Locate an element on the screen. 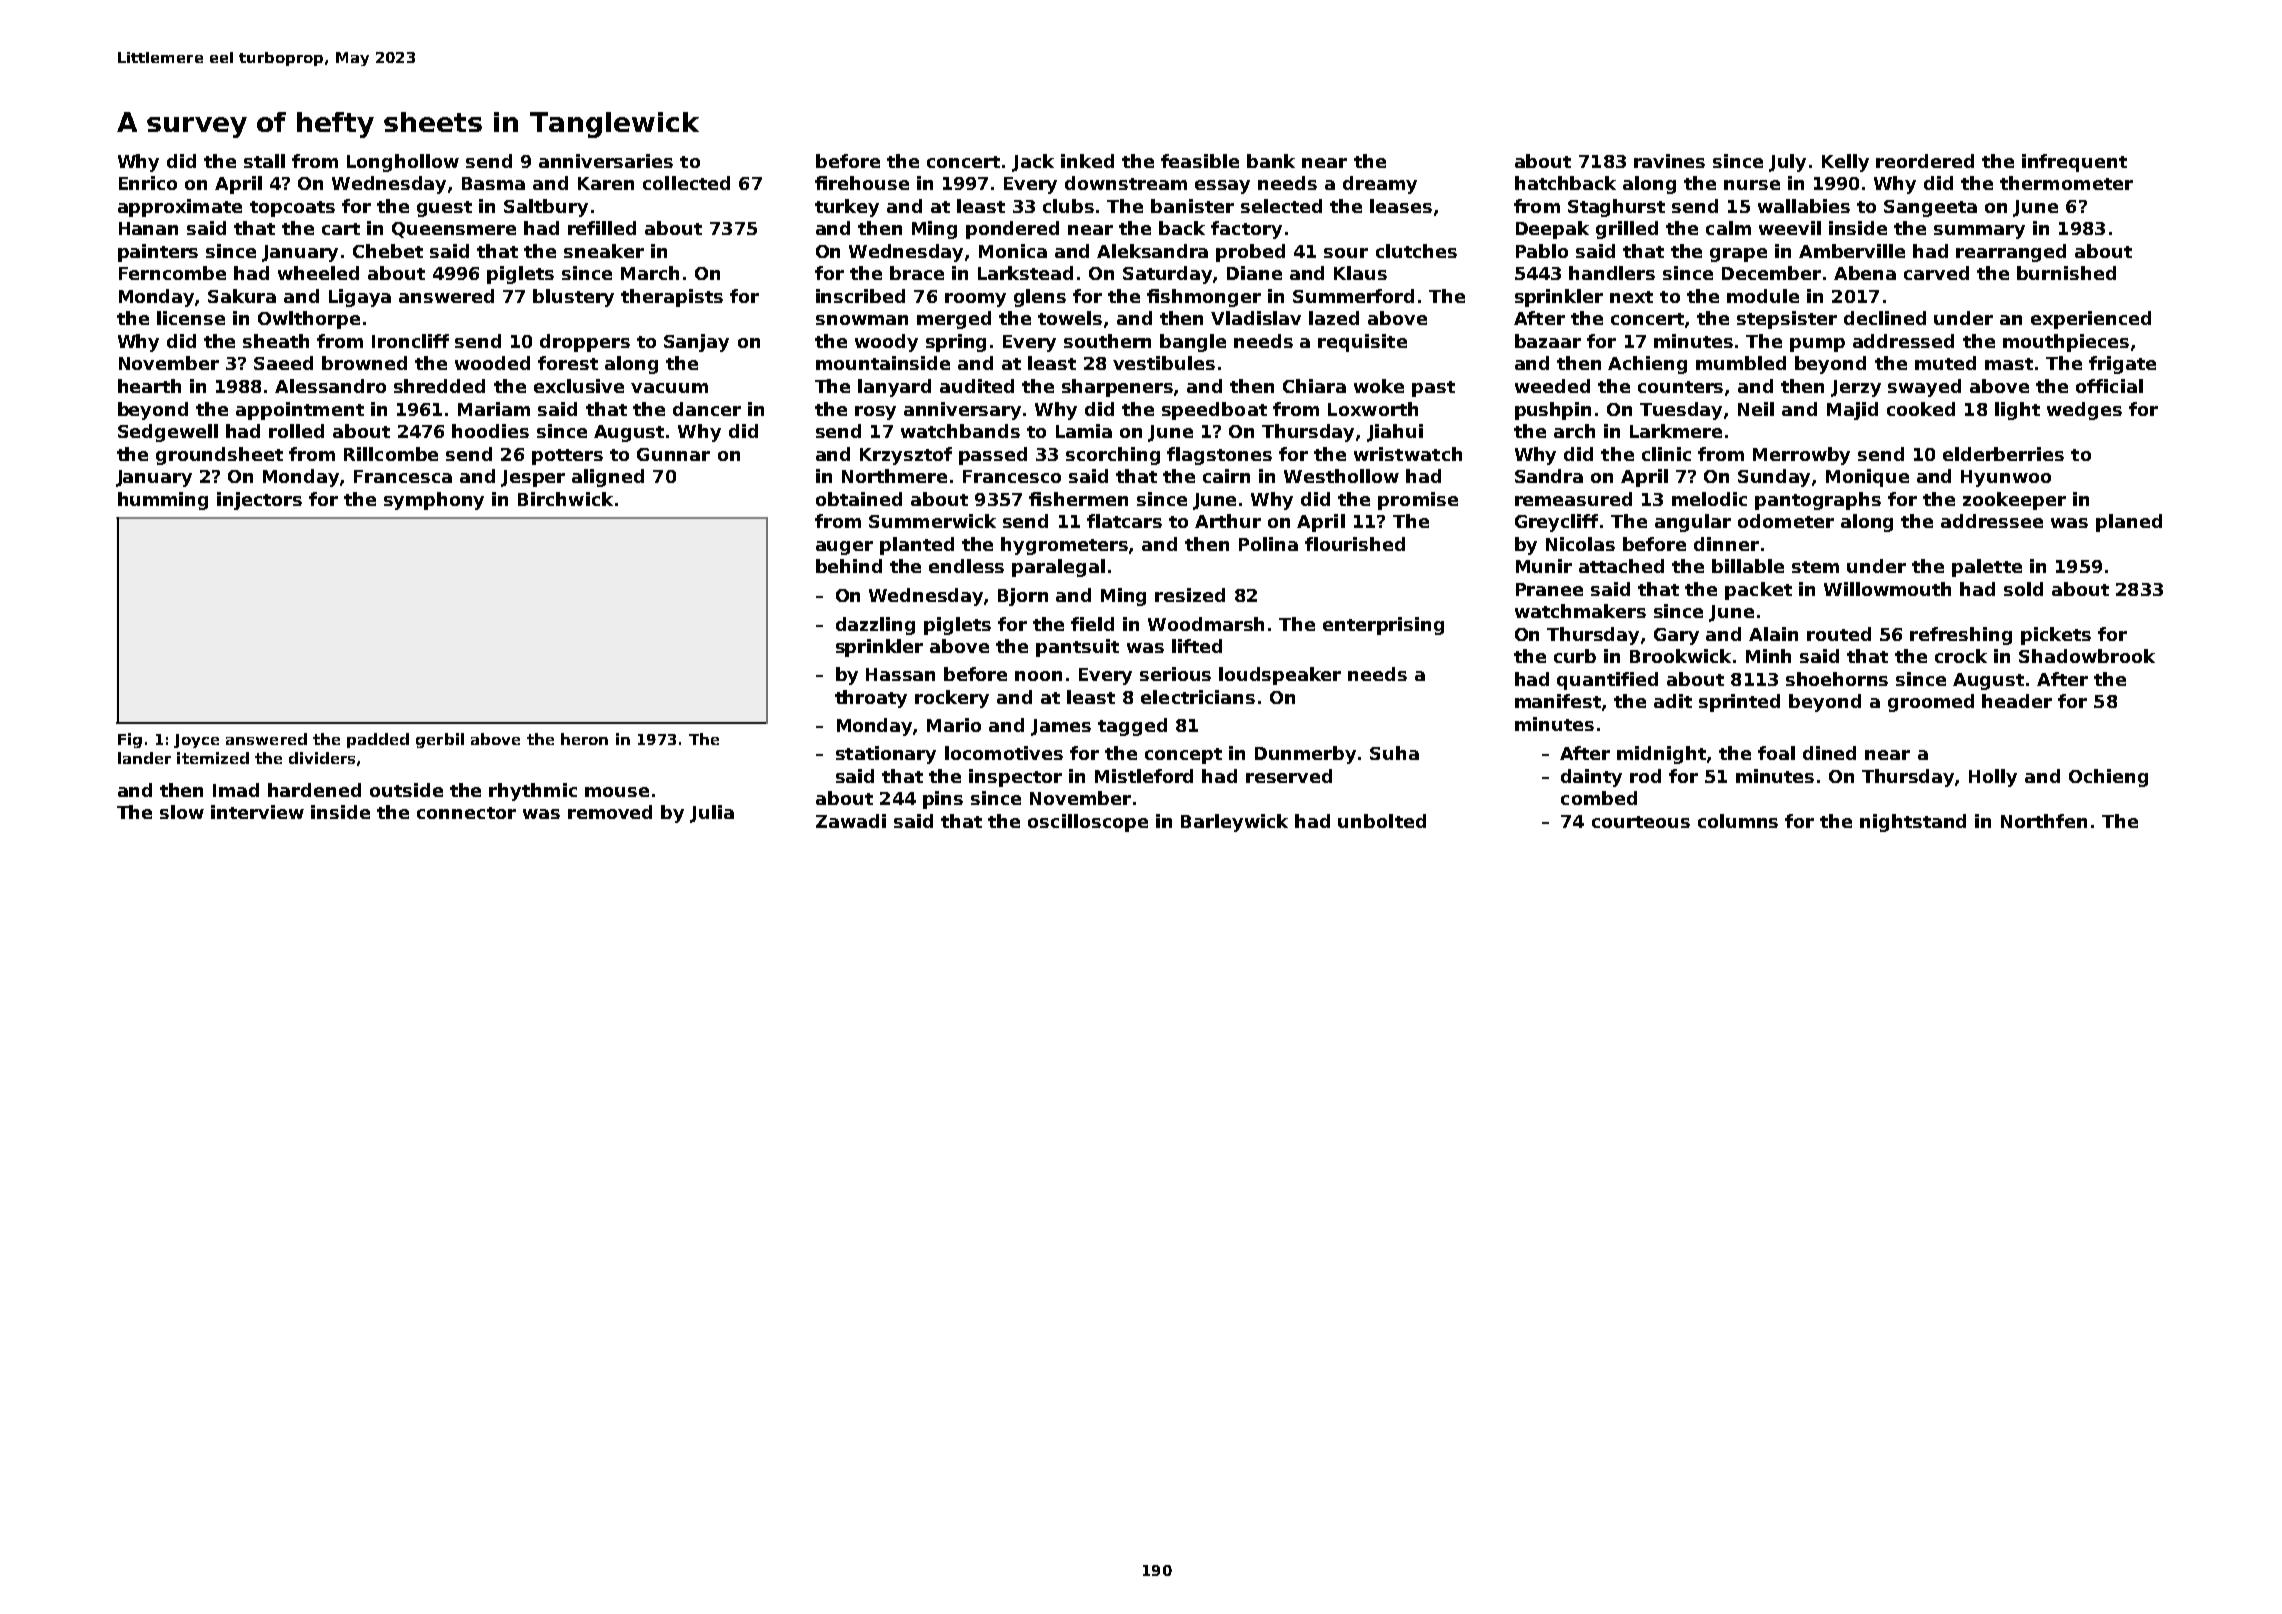 The width and height of the screenshot is (2282, 1614). official is located at coordinates (2109, 386).
